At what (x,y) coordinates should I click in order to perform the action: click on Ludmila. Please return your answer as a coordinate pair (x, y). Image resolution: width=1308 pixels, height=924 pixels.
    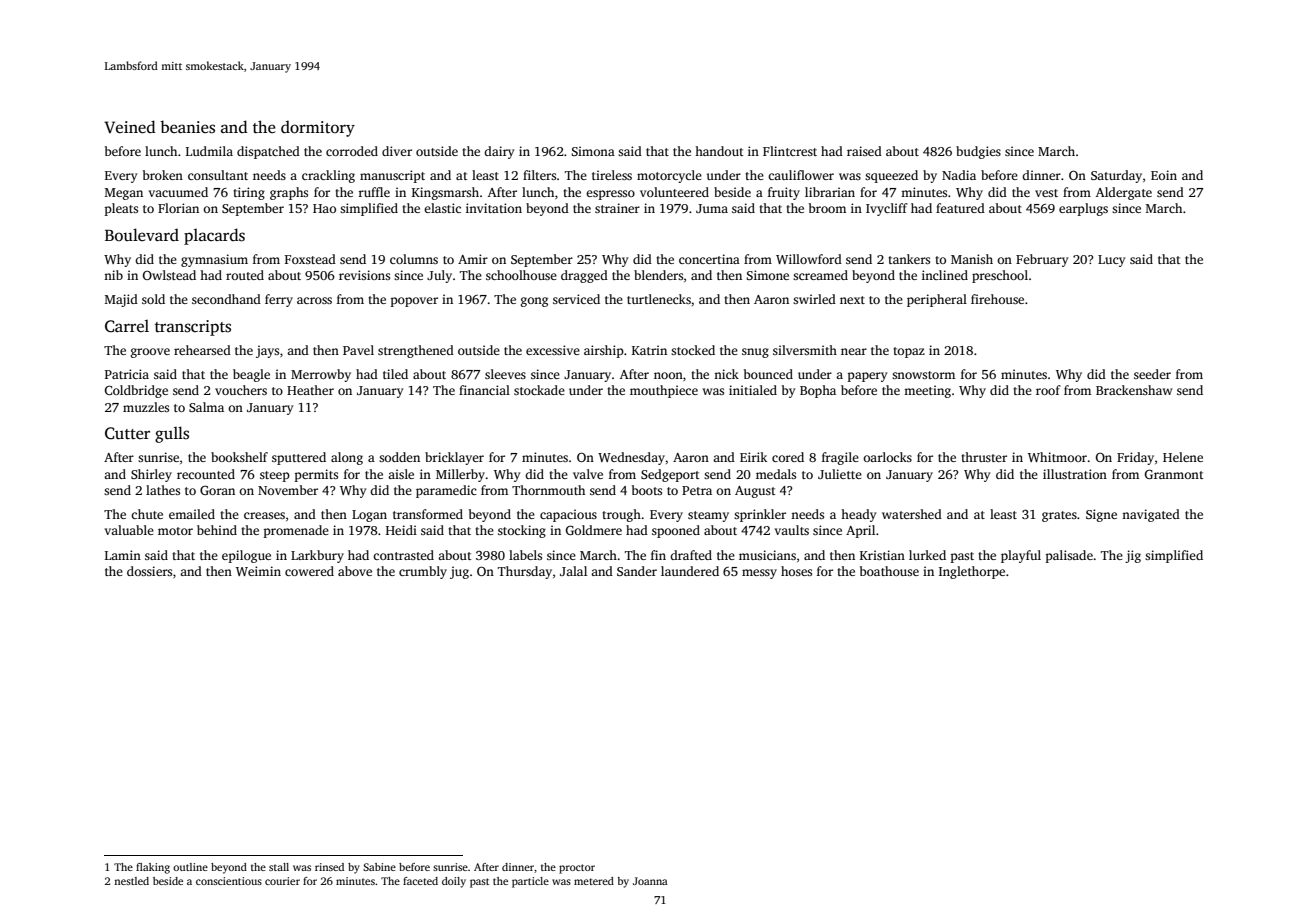
    Looking at the image, I should click on (209, 151).
